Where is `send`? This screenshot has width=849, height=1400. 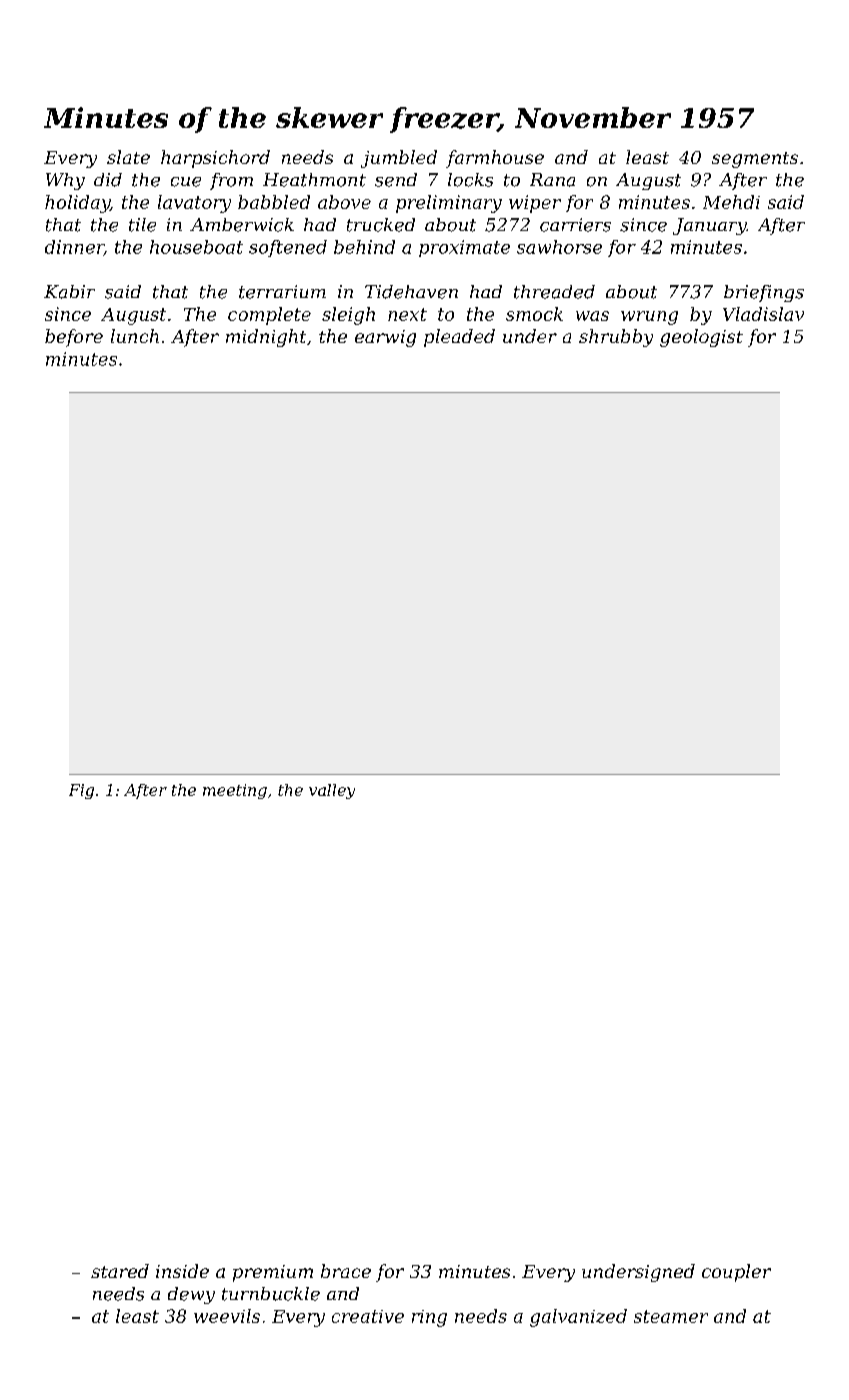 send is located at coordinates (396, 180).
